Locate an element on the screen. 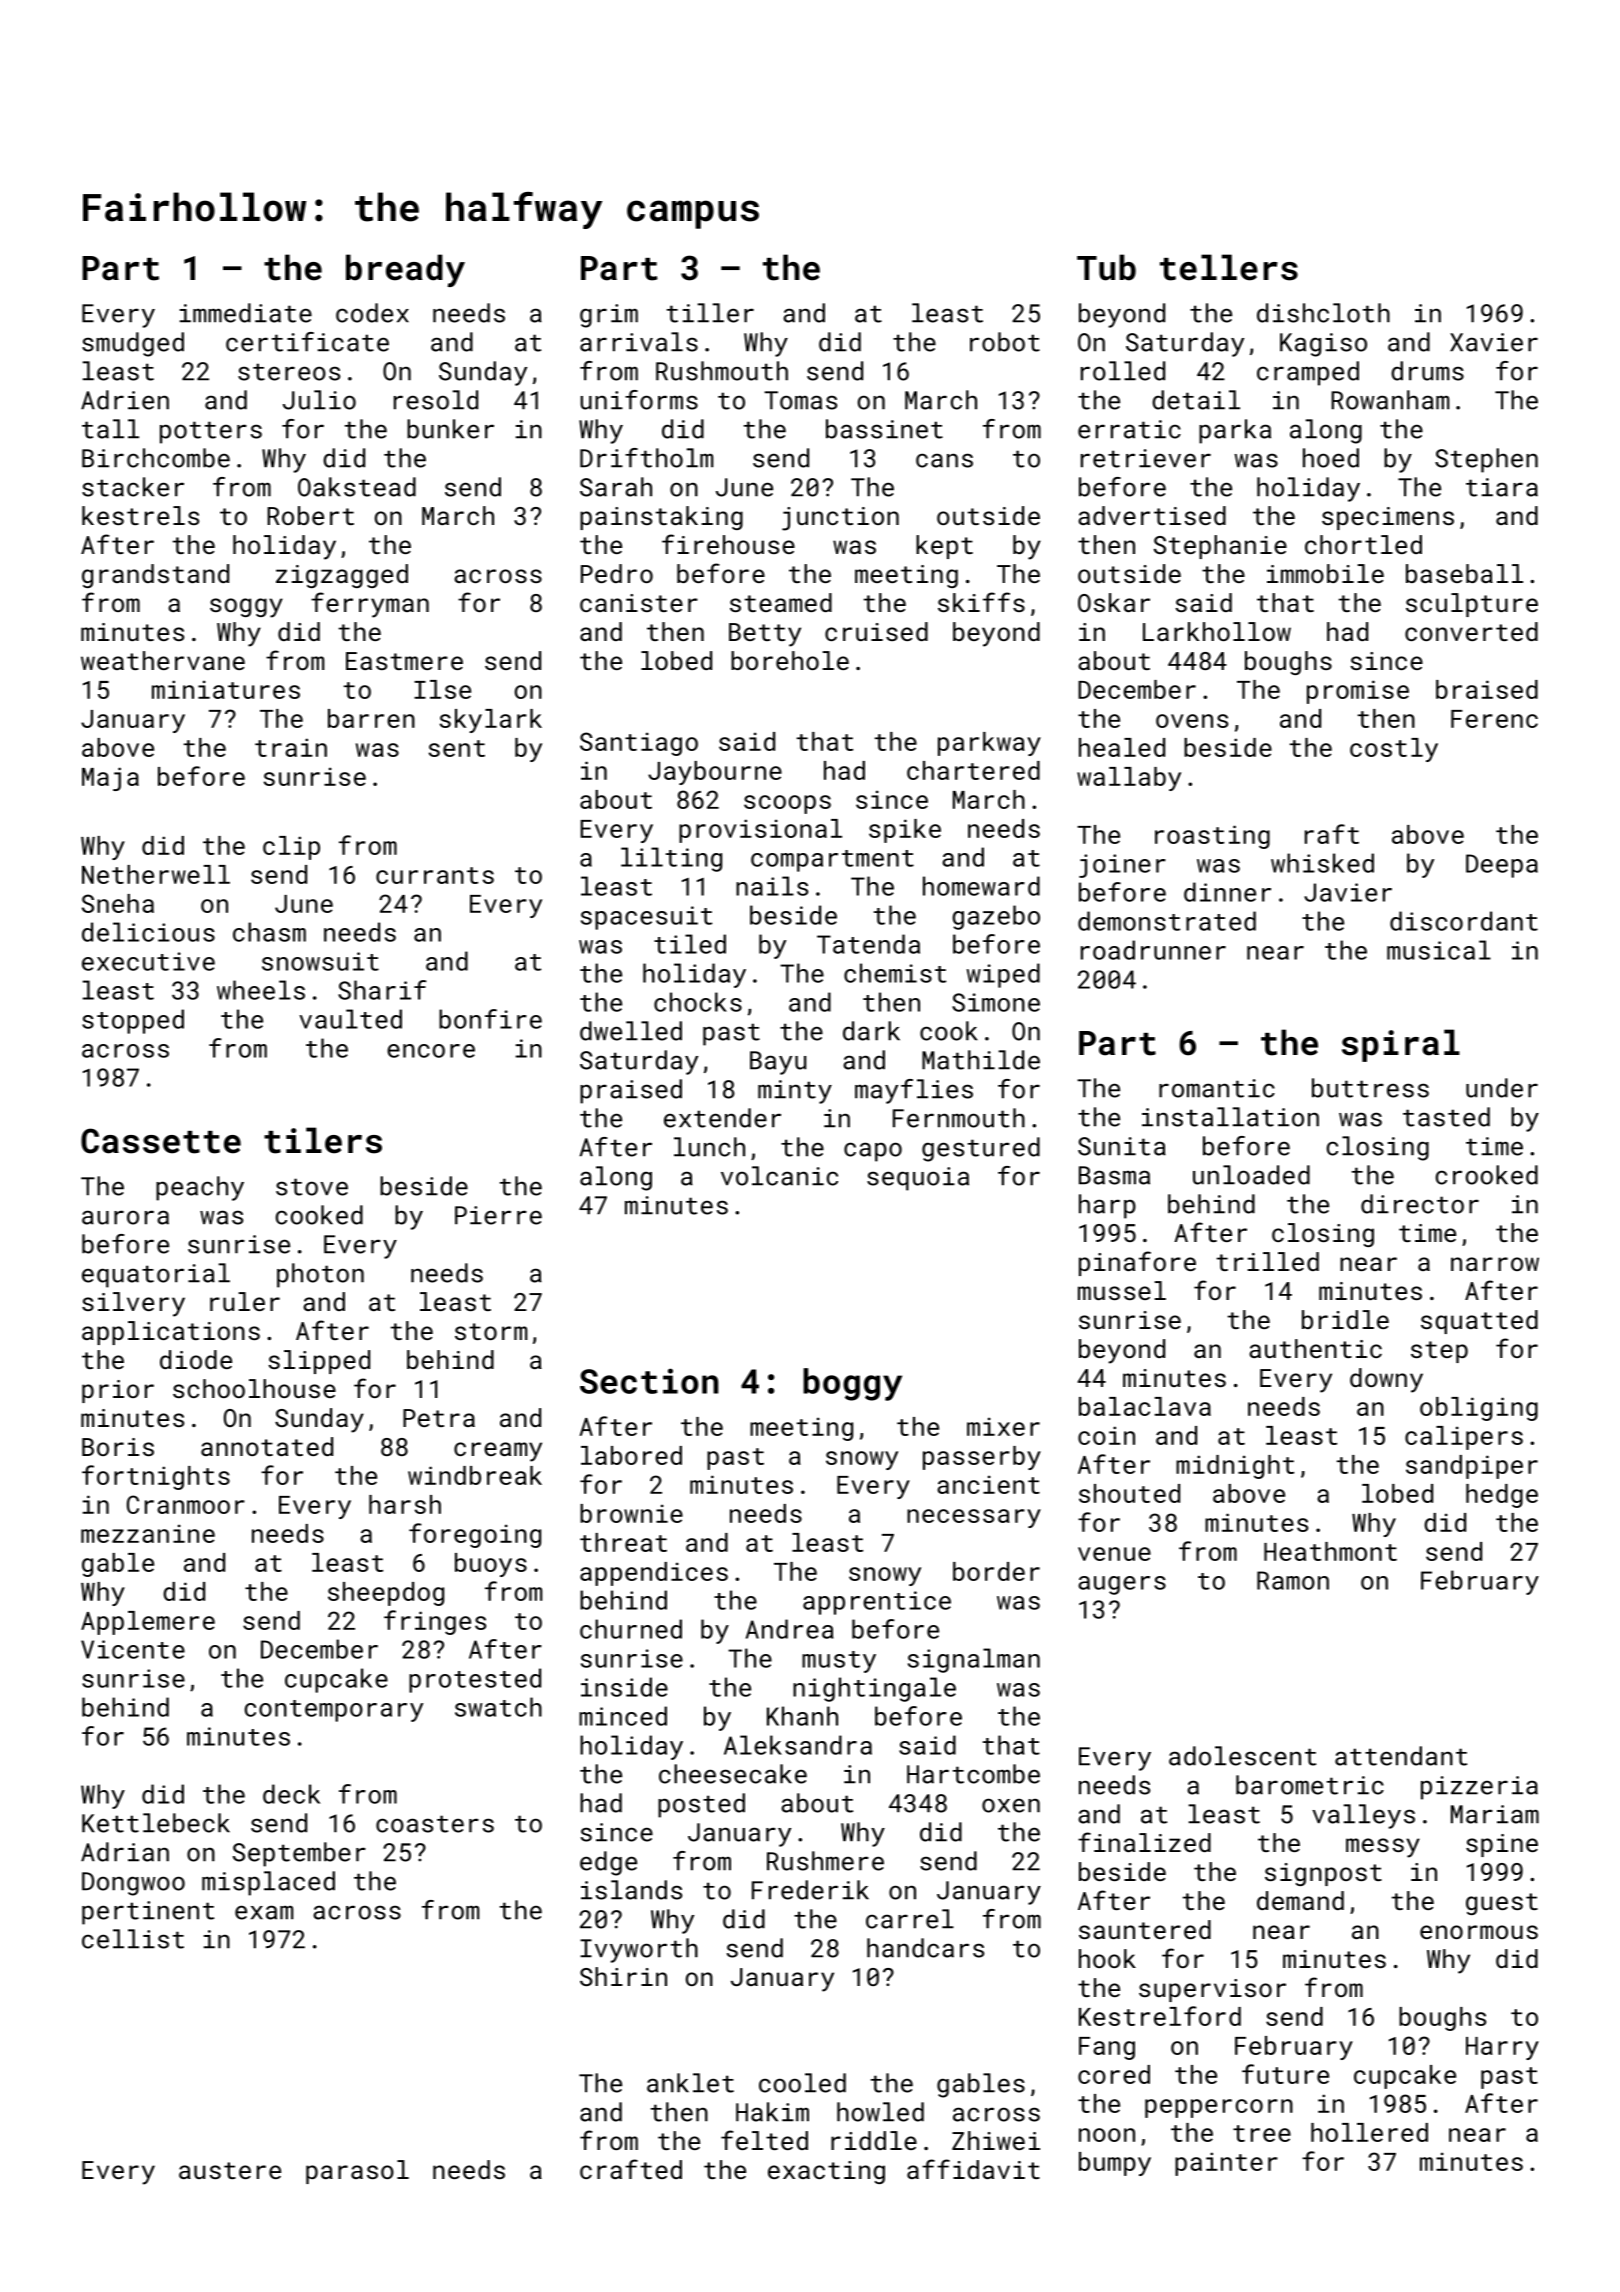 The width and height of the screenshot is (1620, 2292). cellist is located at coordinates (133, 1939).
